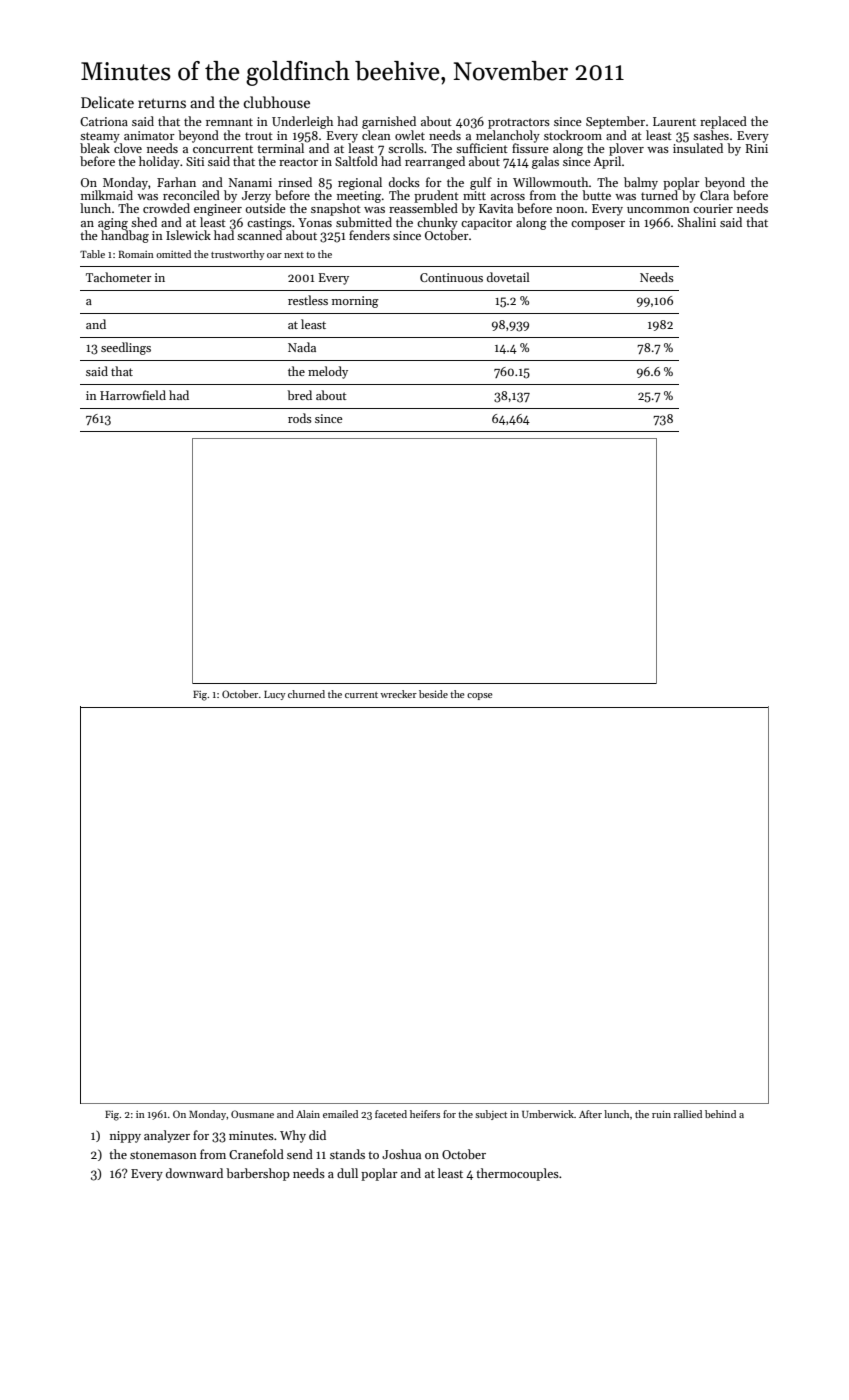  I want to click on Lucy, so click(275, 695).
